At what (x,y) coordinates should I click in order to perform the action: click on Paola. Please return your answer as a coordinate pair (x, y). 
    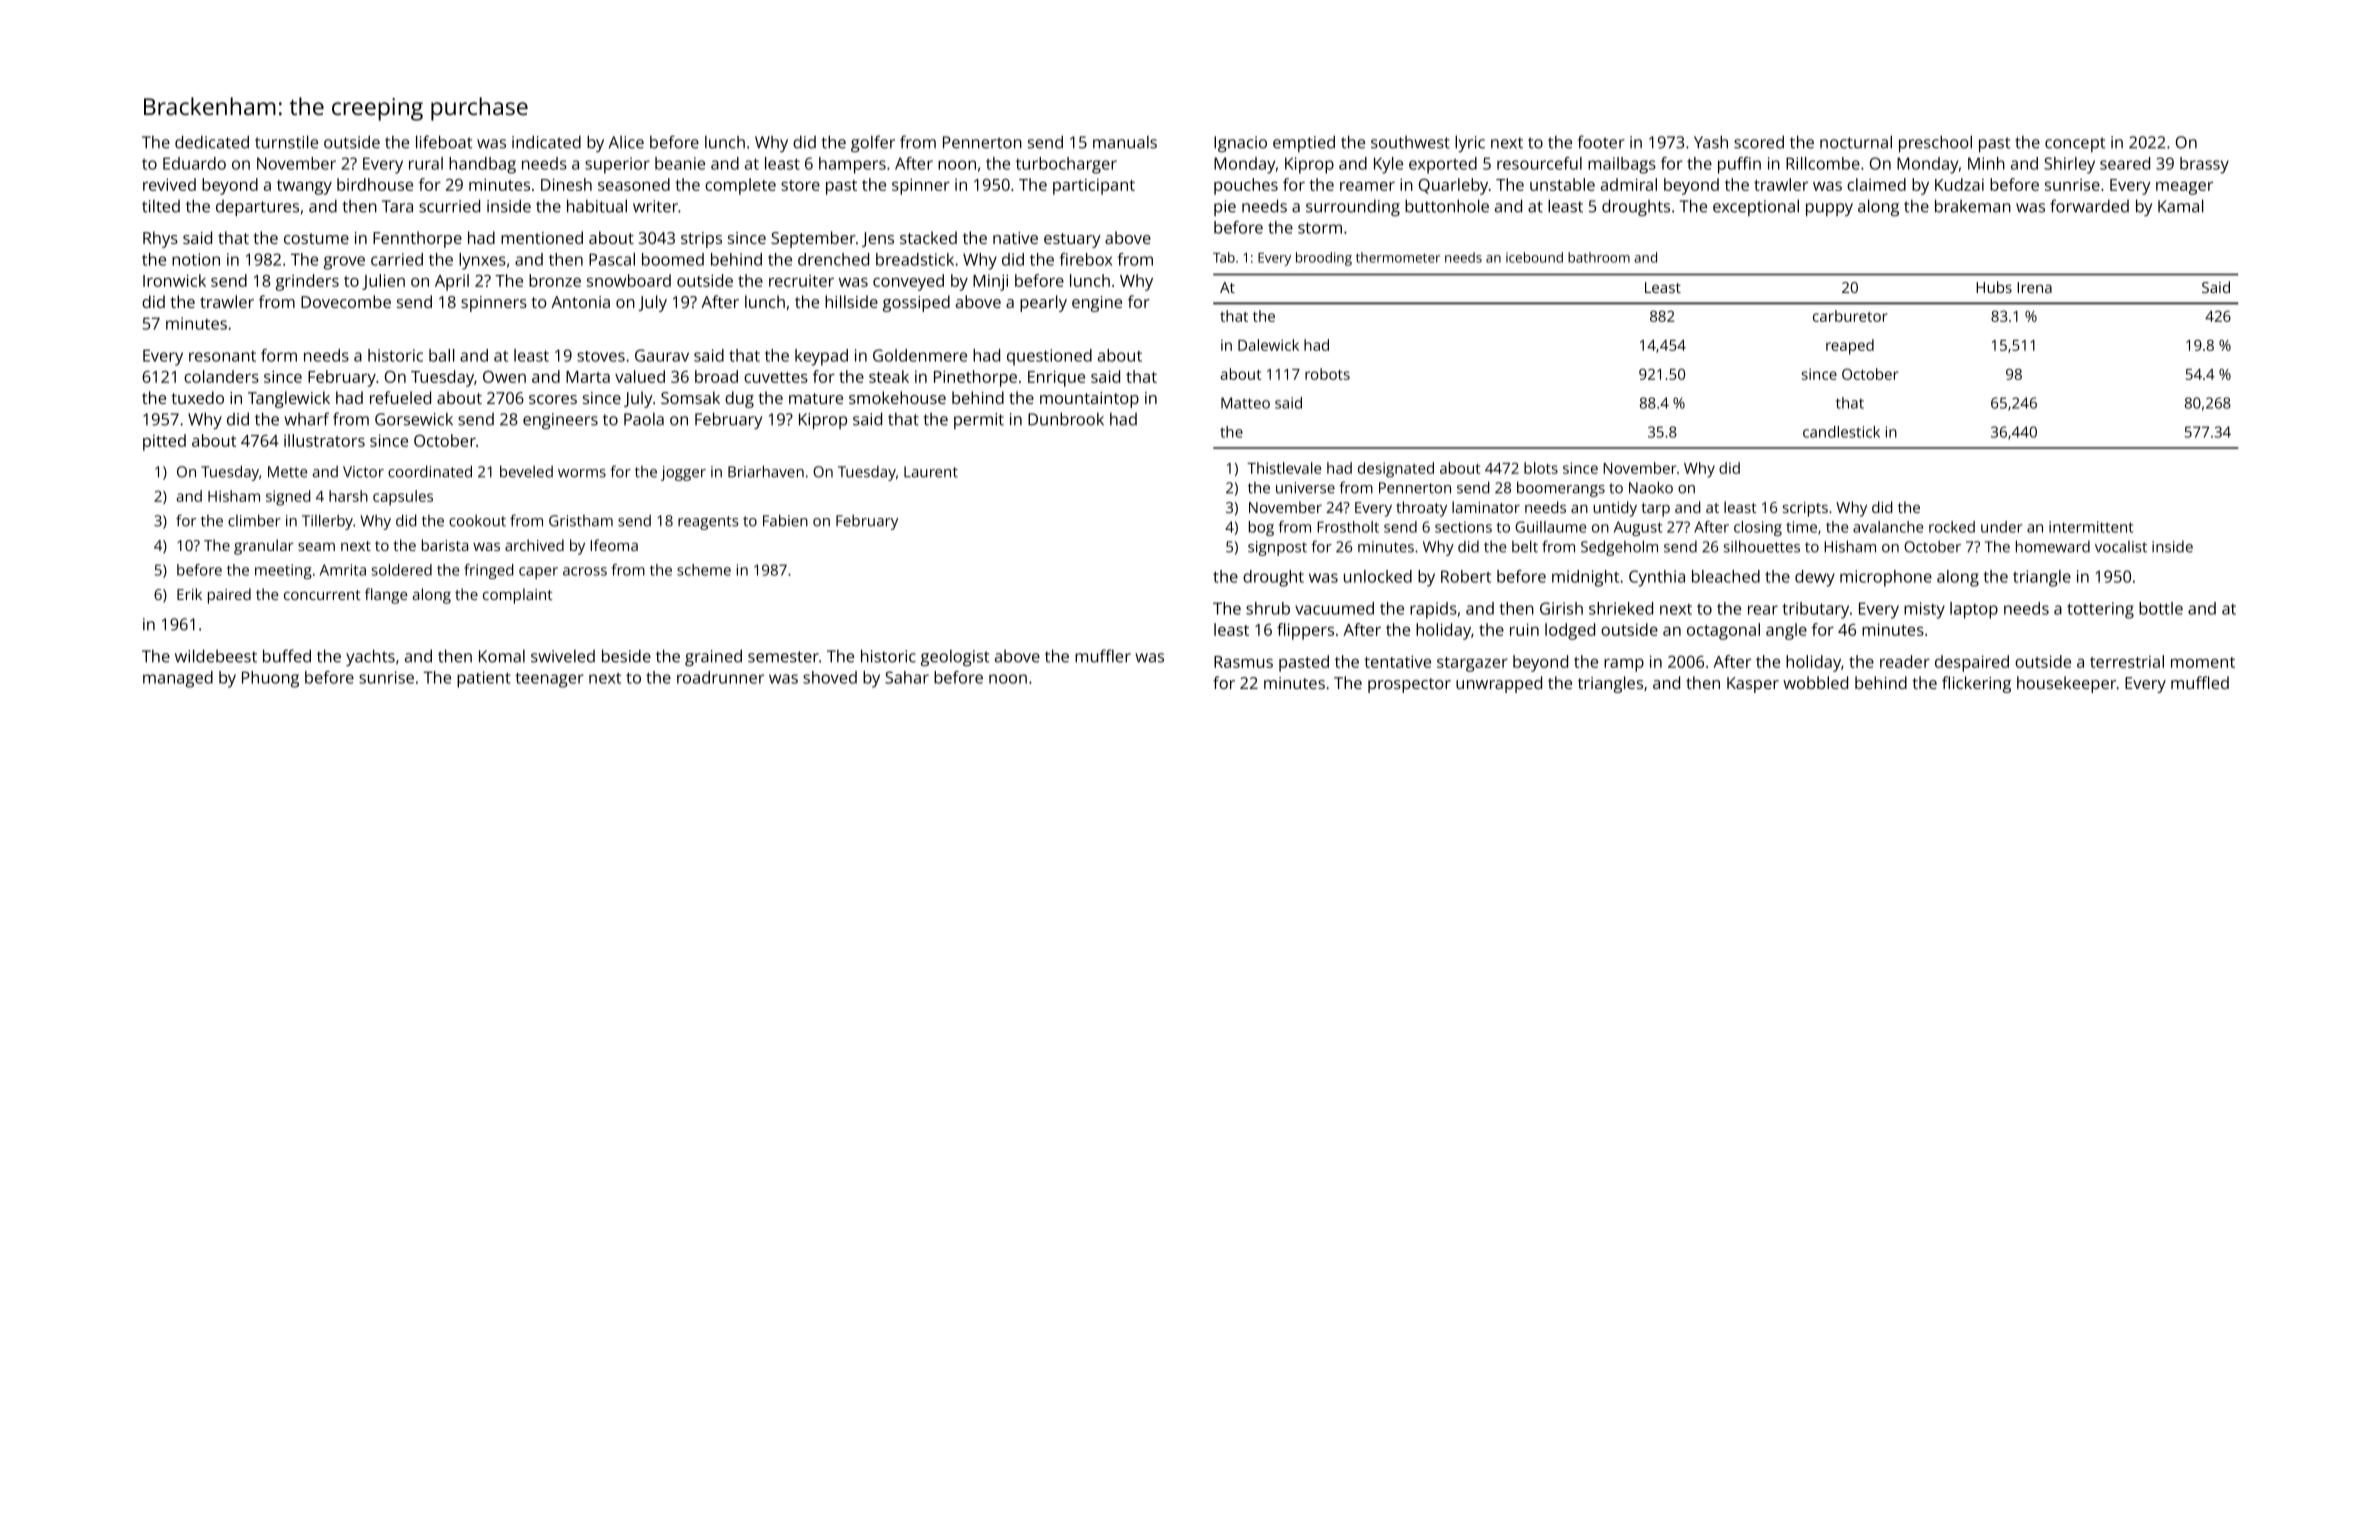
    Looking at the image, I should click on (644, 419).
